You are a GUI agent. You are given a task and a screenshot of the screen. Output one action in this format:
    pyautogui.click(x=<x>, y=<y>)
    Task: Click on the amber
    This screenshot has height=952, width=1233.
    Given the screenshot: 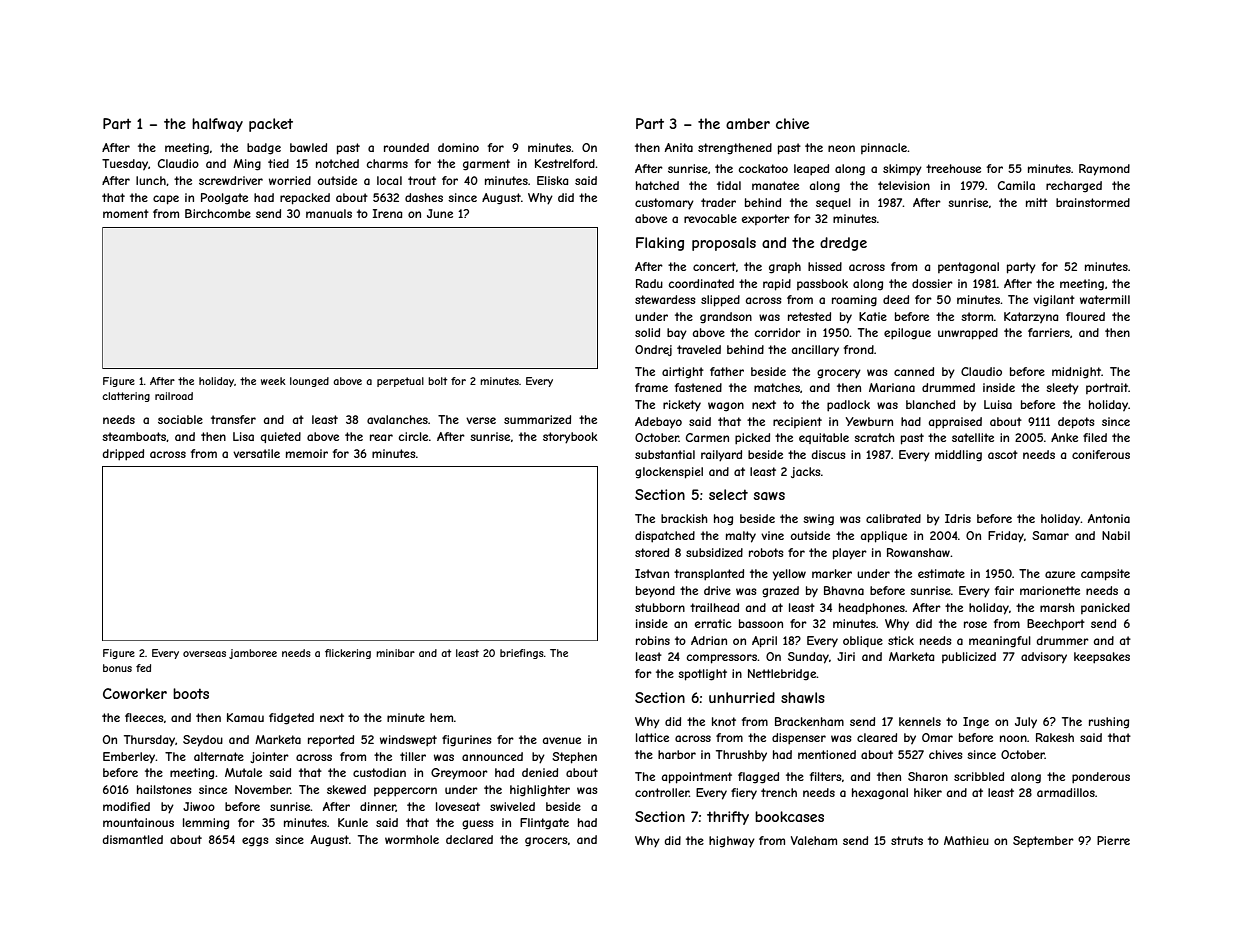 What is the action you would take?
    pyautogui.click(x=748, y=123)
